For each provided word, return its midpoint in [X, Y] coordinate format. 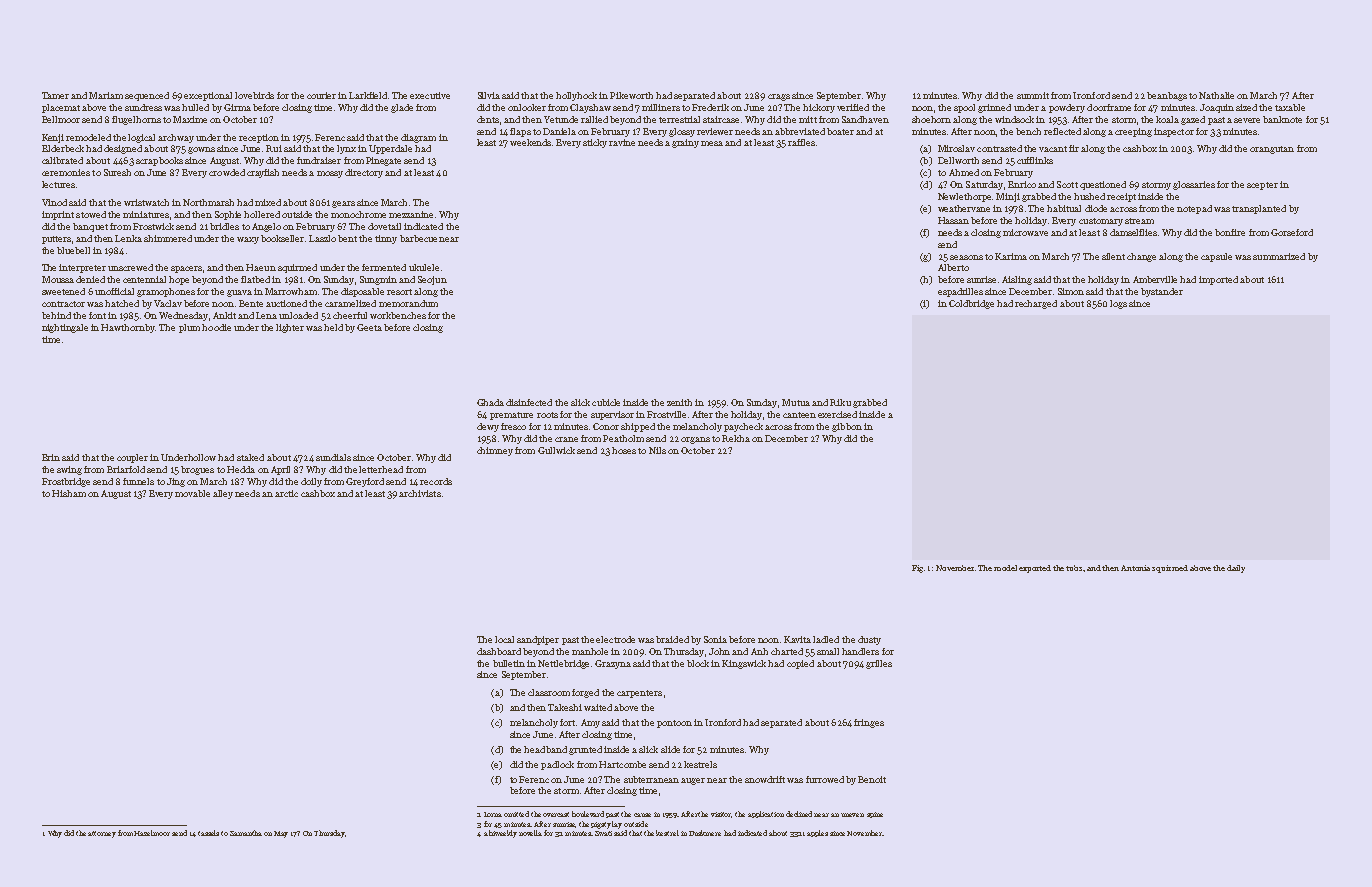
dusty [869, 640]
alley [223, 494]
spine [875, 815]
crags [779, 97]
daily [1236, 569]
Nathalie [1216, 95]
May [281, 834]
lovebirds [254, 95]
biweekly [503, 834]
